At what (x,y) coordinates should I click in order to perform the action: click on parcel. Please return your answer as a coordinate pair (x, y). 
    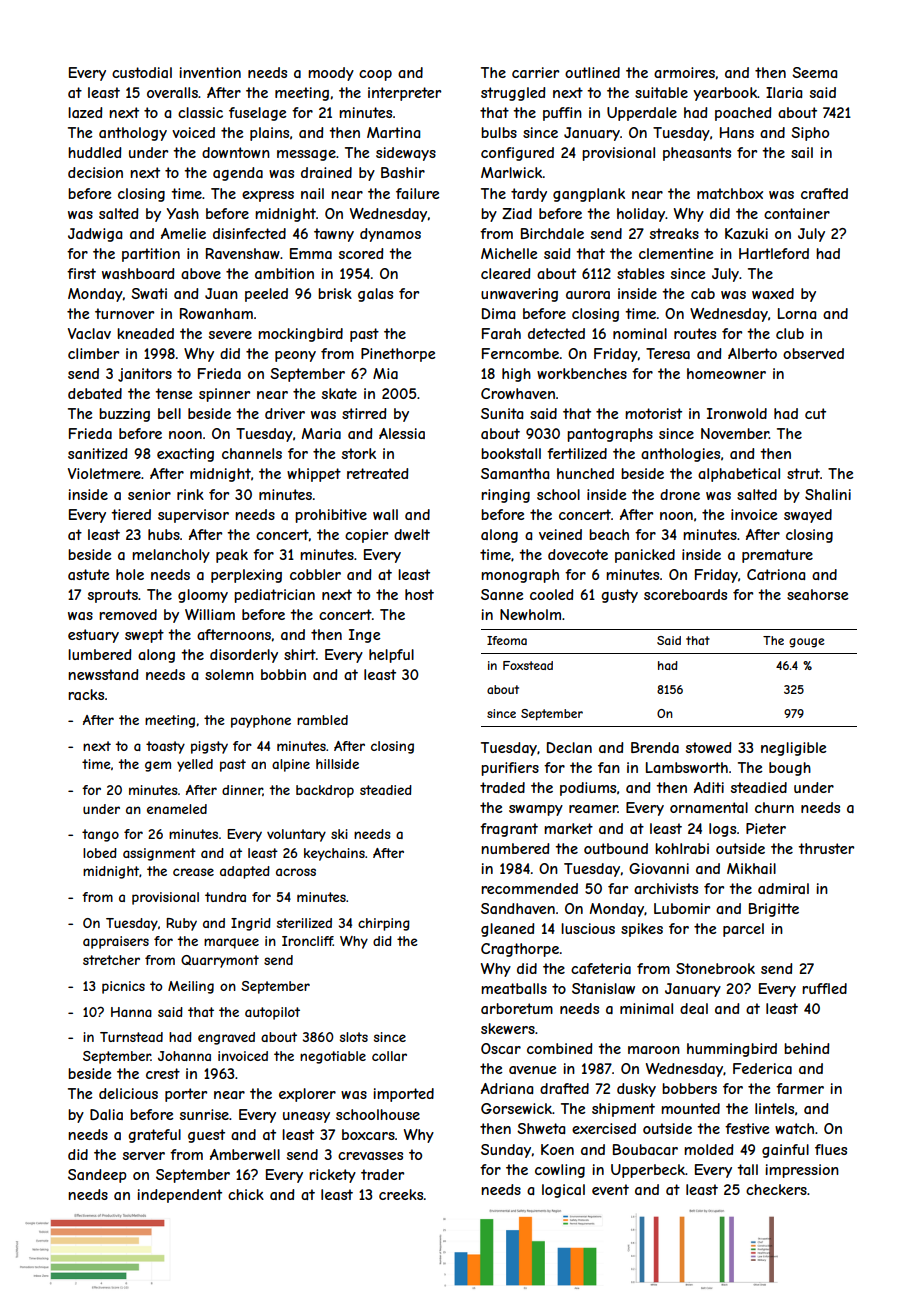
    Looking at the image, I should click on (743, 930).
